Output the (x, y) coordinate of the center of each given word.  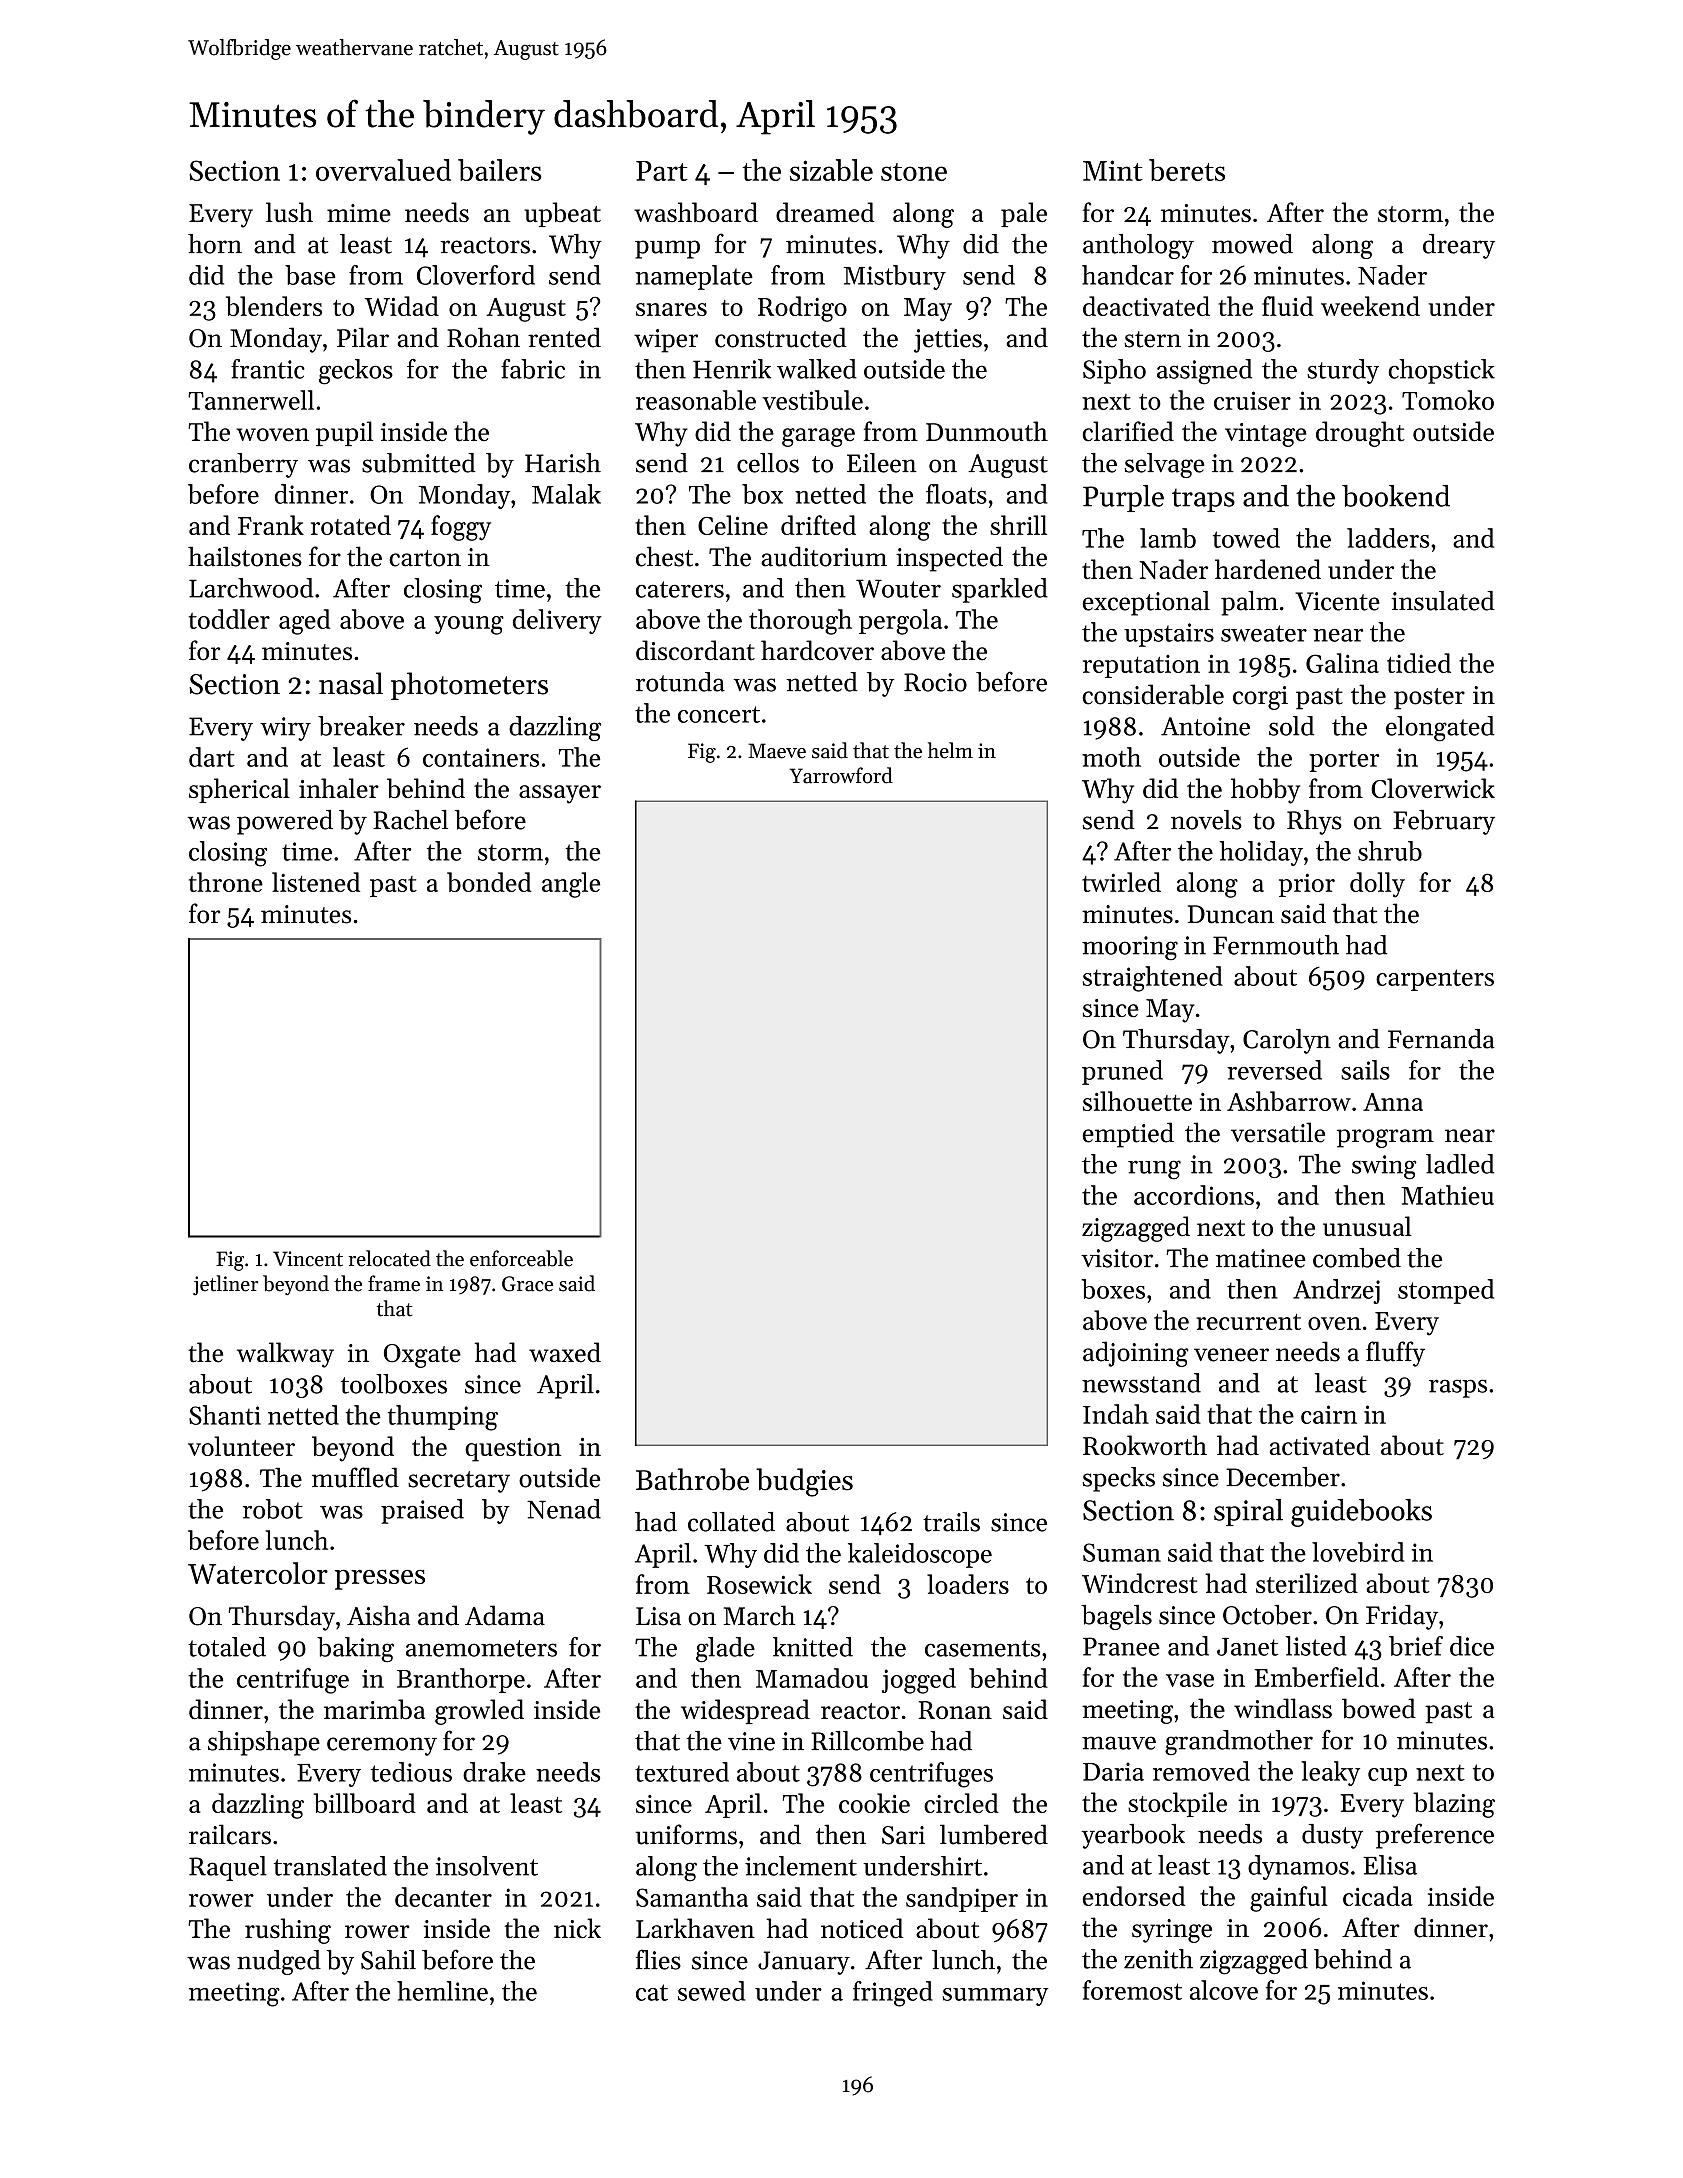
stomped (1446, 1291)
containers (481, 757)
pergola (900, 622)
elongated (1440, 728)
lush (289, 212)
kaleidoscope (920, 1555)
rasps (1458, 1388)
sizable (831, 170)
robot (273, 1509)
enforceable (521, 1258)
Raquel (228, 1868)
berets (1187, 170)
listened (316, 882)
